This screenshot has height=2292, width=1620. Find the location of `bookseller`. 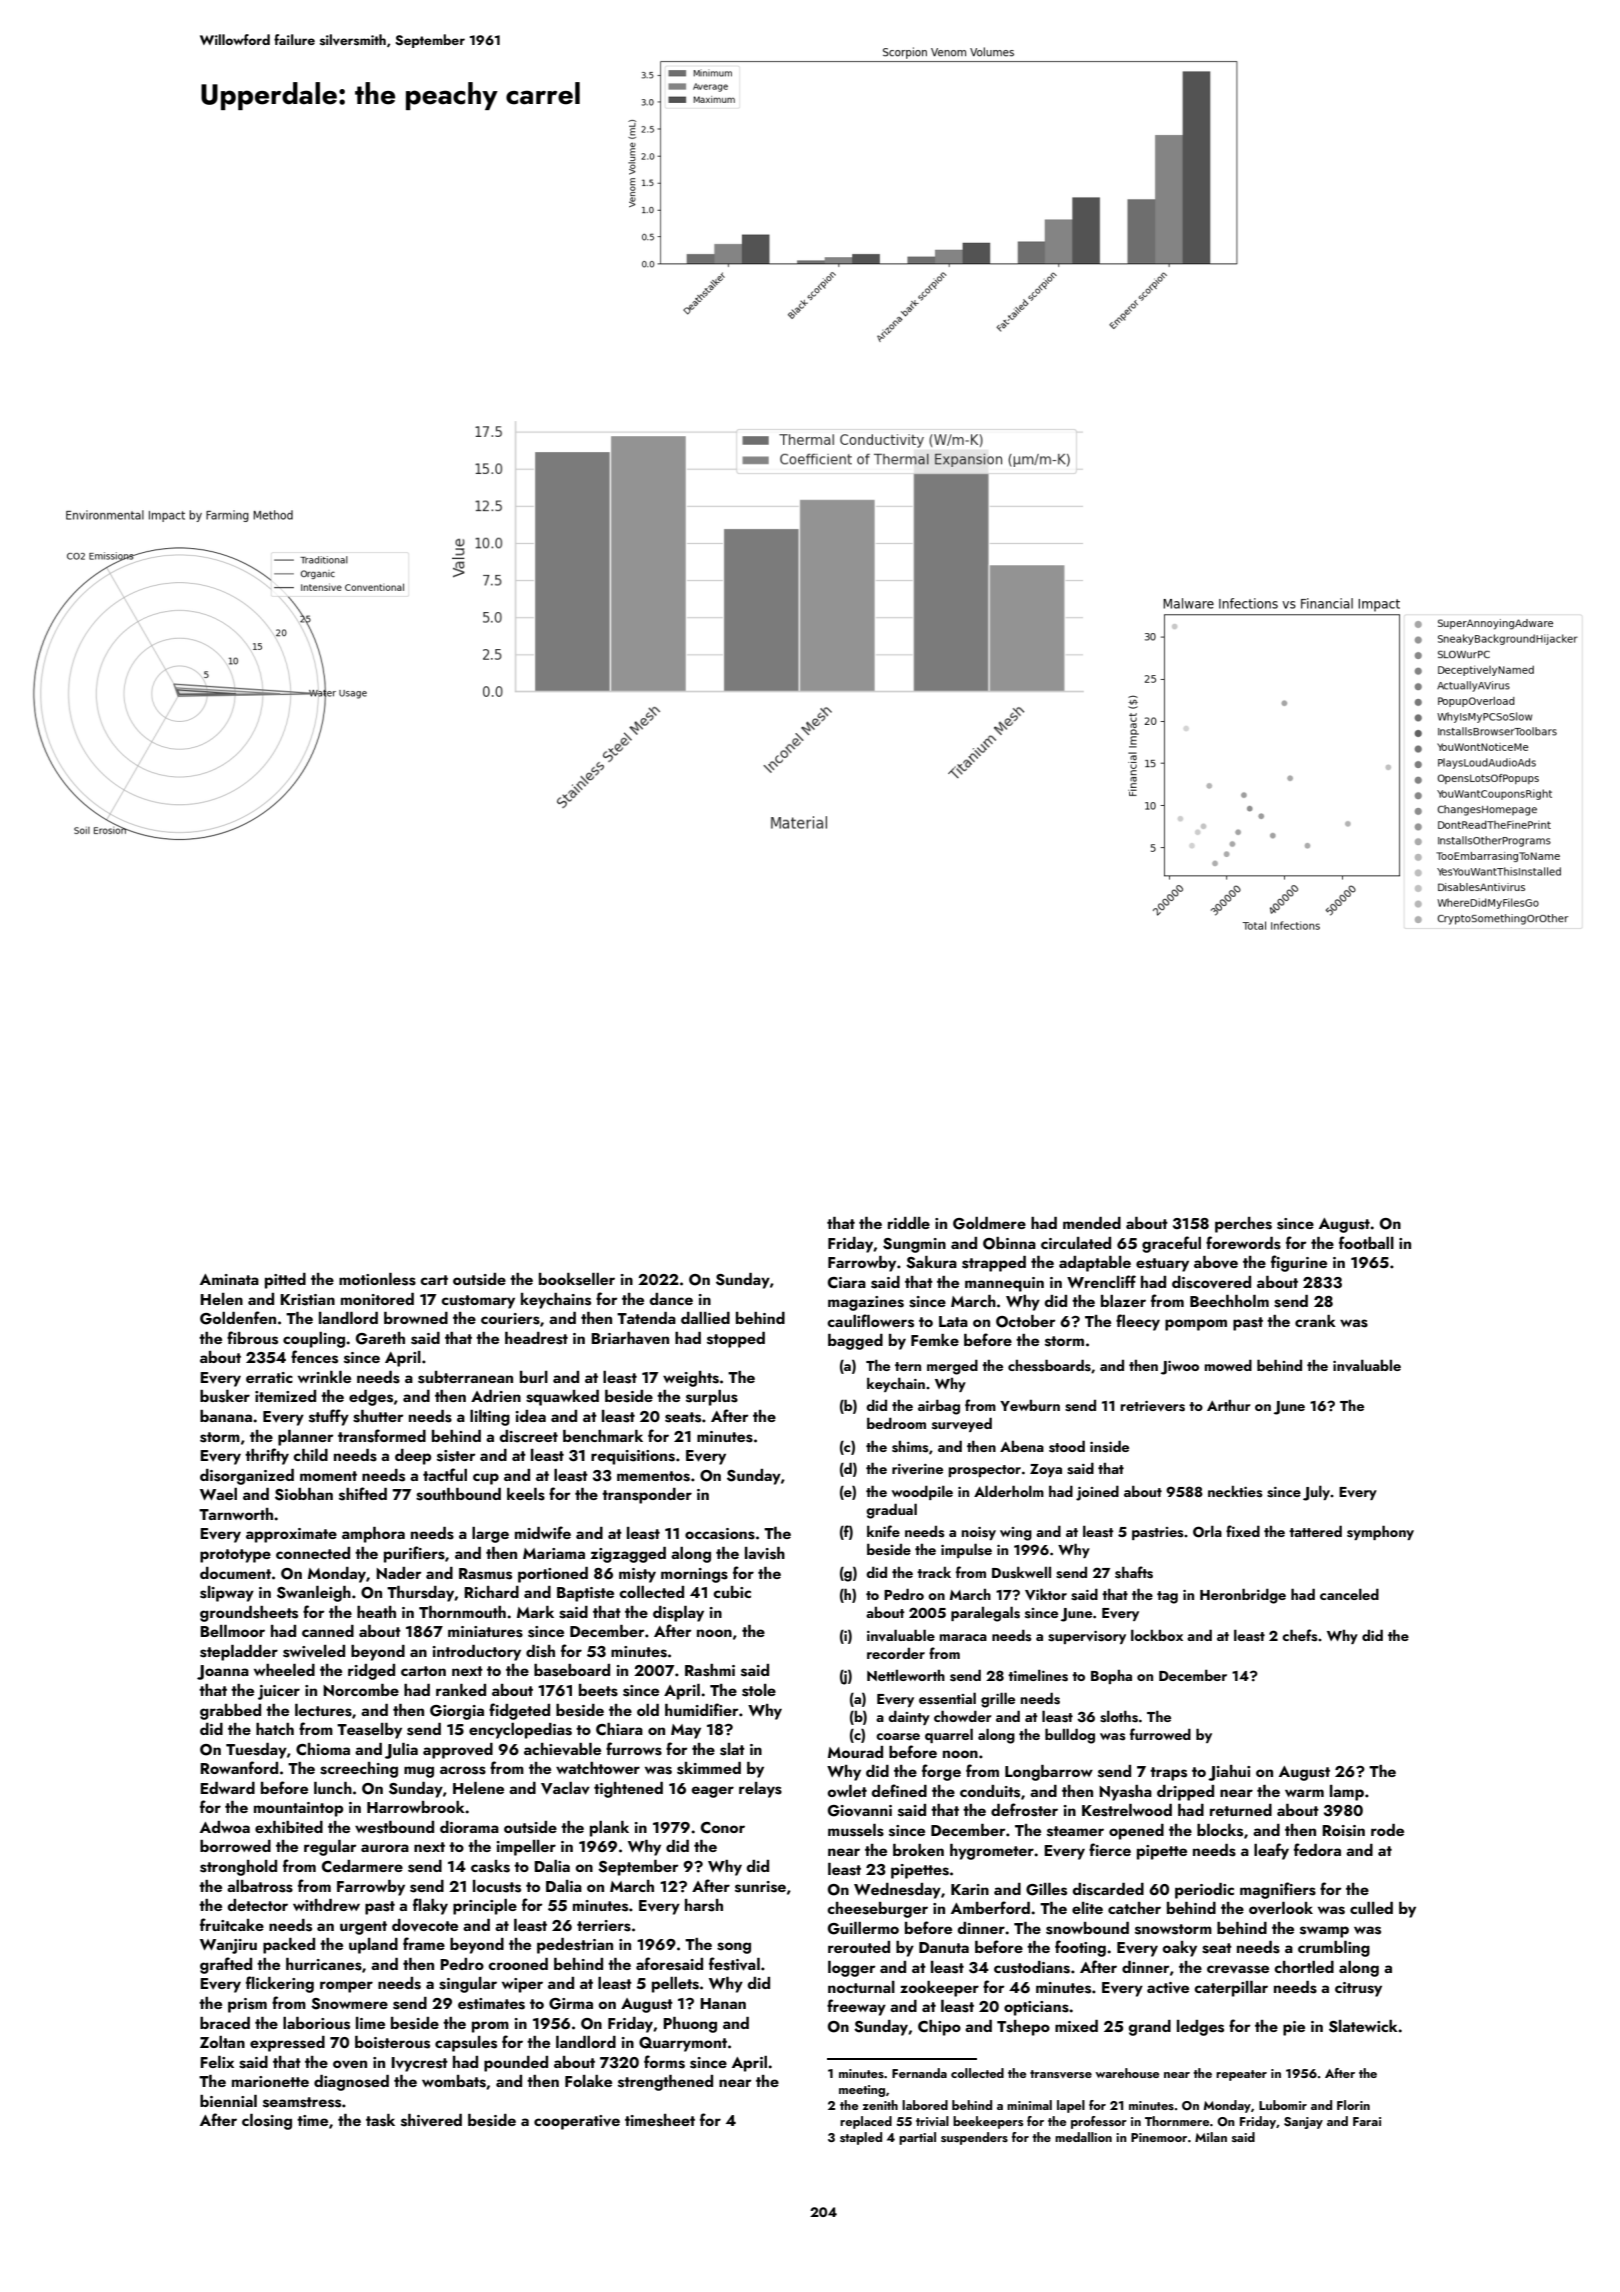

bookseller is located at coordinates (577, 1279).
